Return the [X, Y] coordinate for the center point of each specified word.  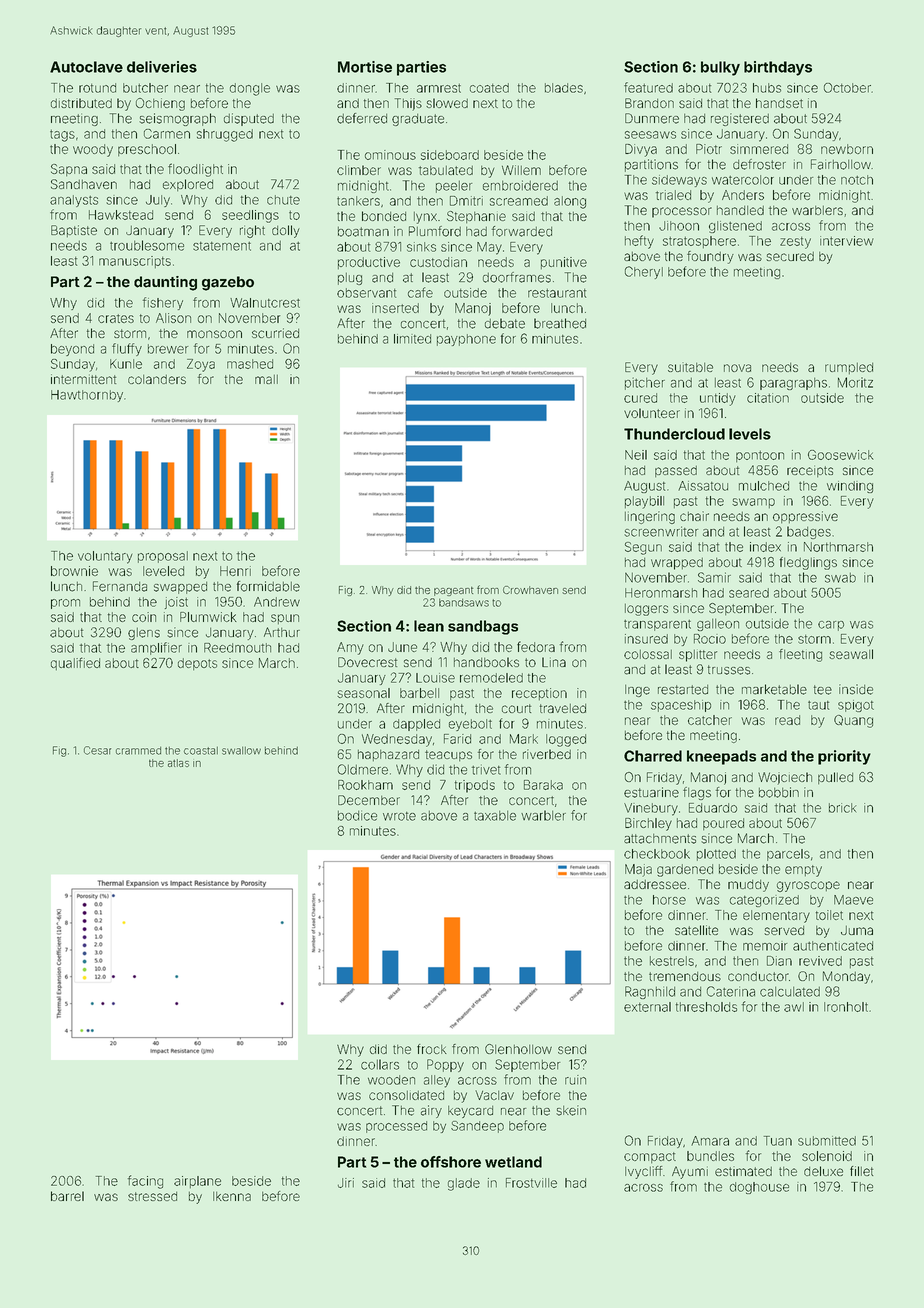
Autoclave [86, 67]
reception [539, 694]
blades [564, 88]
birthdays [778, 68]
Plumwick [208, 617]
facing [145, 1182]
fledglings [808, 563]
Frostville [531, 1183]
